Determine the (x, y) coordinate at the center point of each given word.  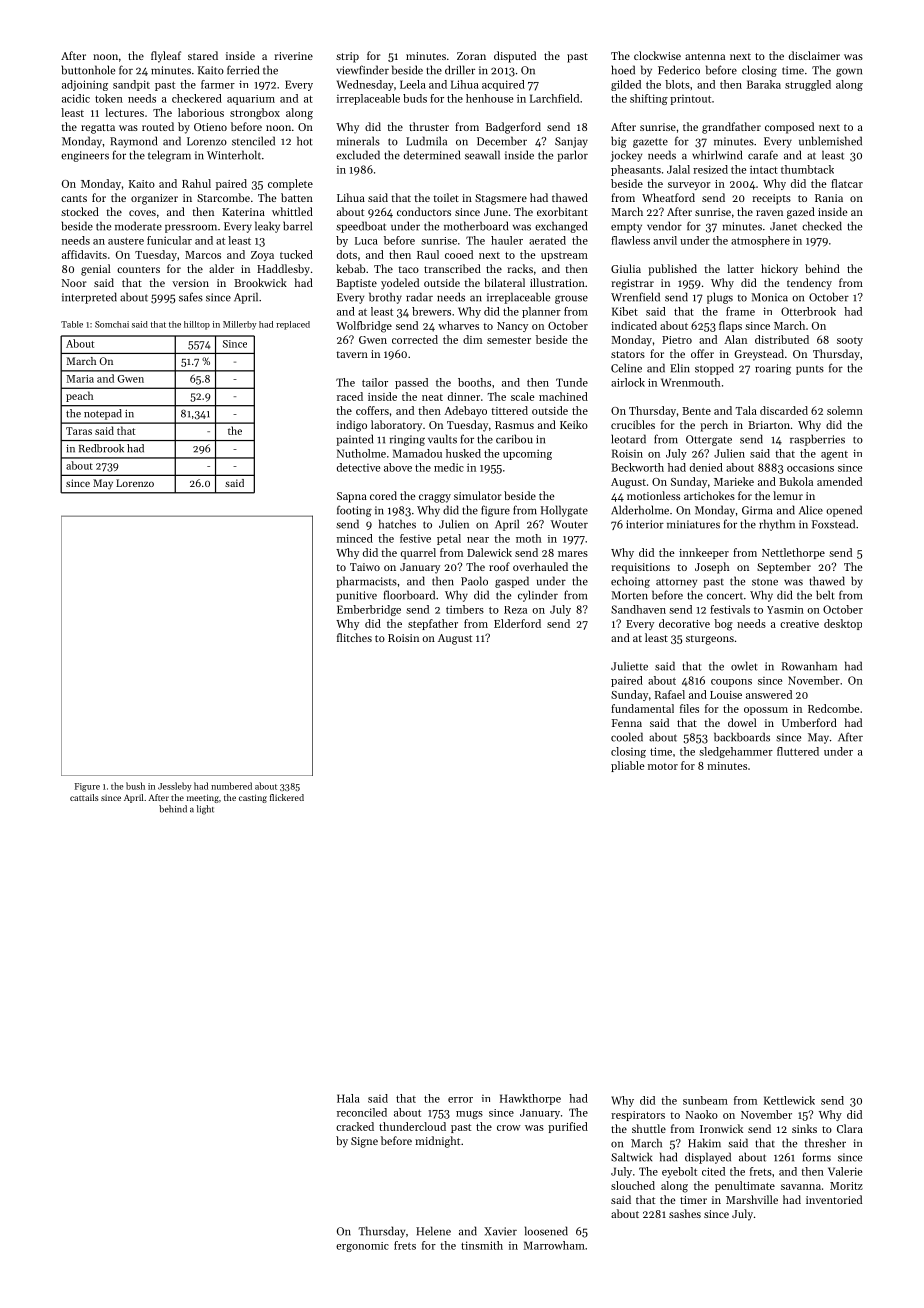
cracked (355, 1126)
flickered (287, 797)
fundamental (642, 708)
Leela (413, 84)
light (205, 810)
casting (253, 798)
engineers (85, 156)
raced (350, 396)
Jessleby (175, 787)
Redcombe (834, 708)
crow (509, 1128)
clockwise (657, 55)
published (672, 270)
